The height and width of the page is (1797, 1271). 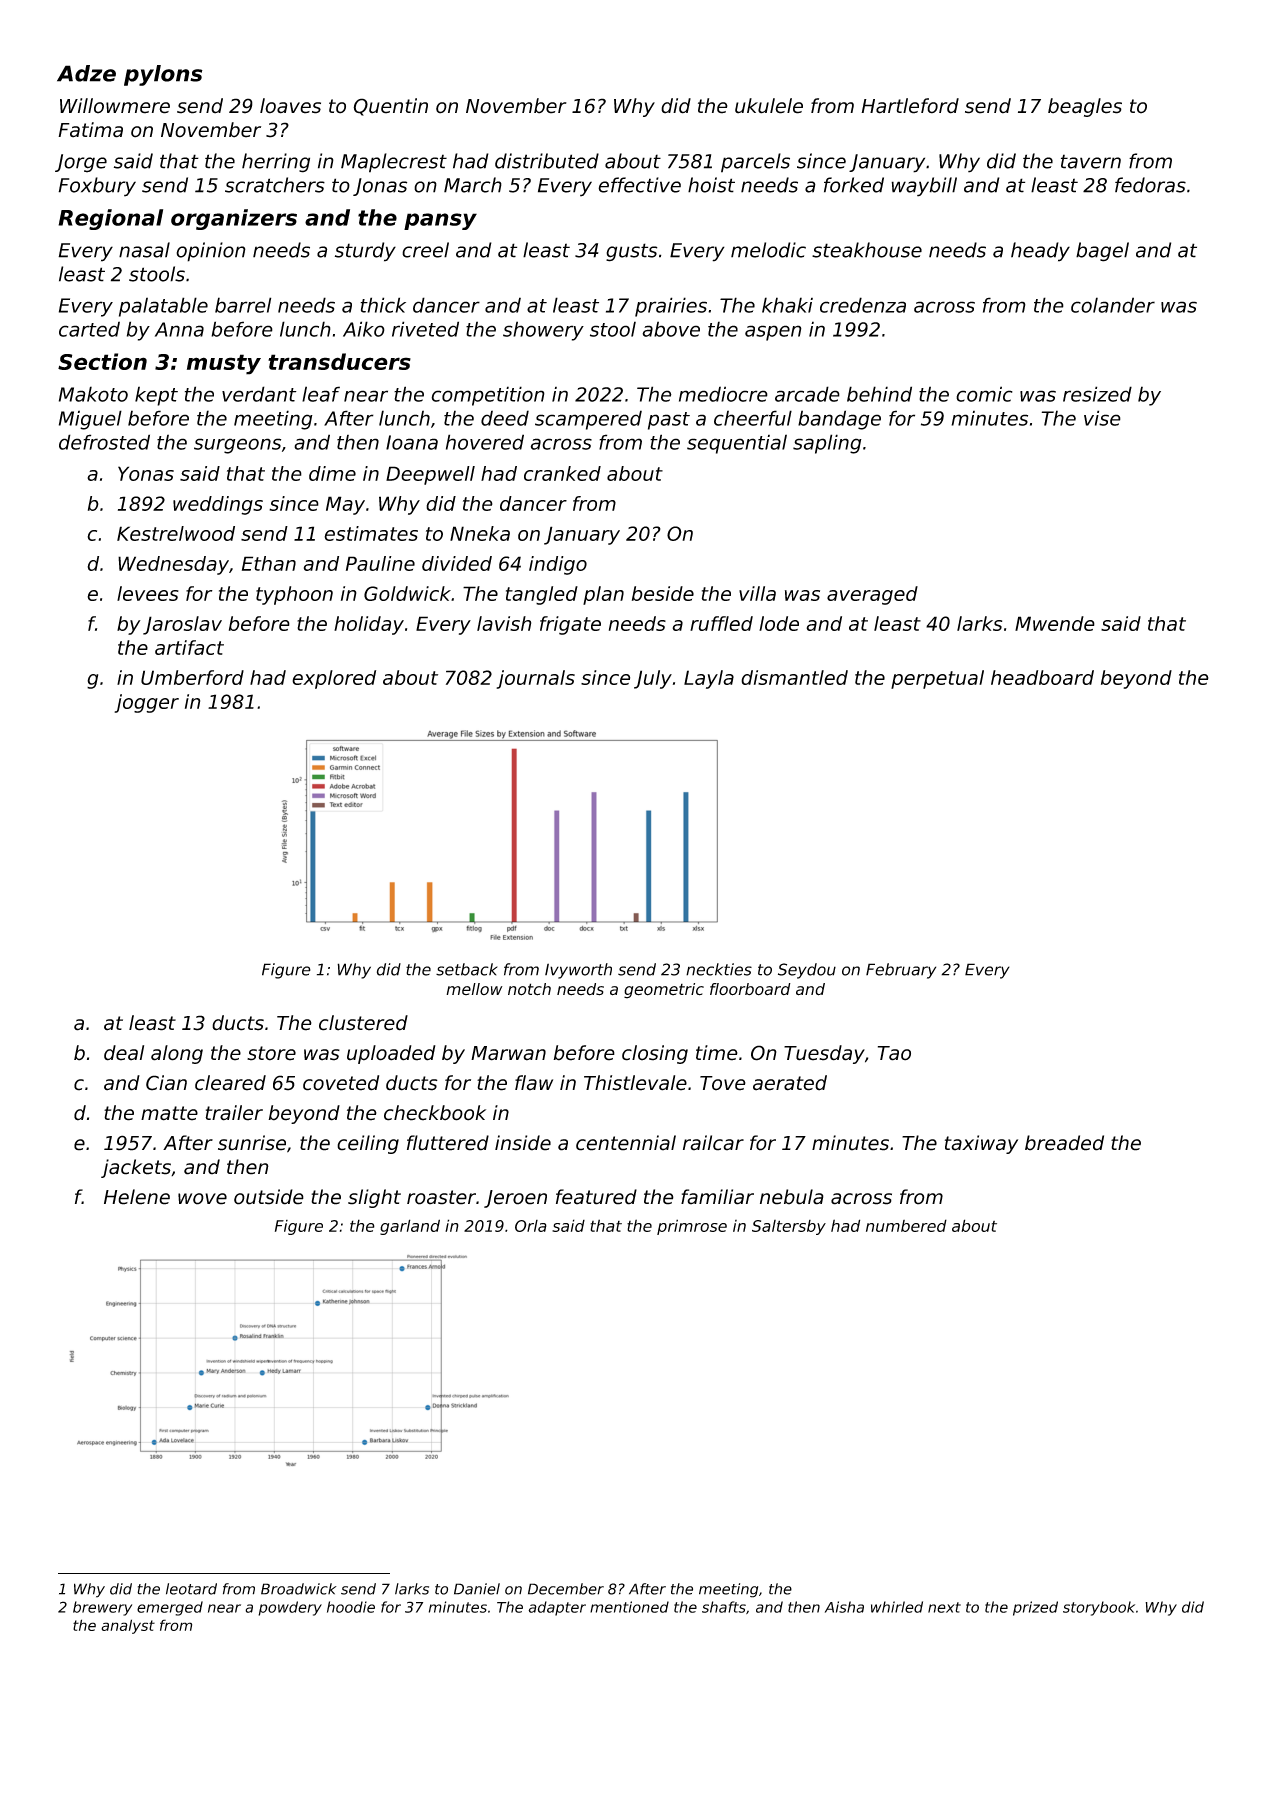 I want to click on powdery, so click(x=290, y=1608).
